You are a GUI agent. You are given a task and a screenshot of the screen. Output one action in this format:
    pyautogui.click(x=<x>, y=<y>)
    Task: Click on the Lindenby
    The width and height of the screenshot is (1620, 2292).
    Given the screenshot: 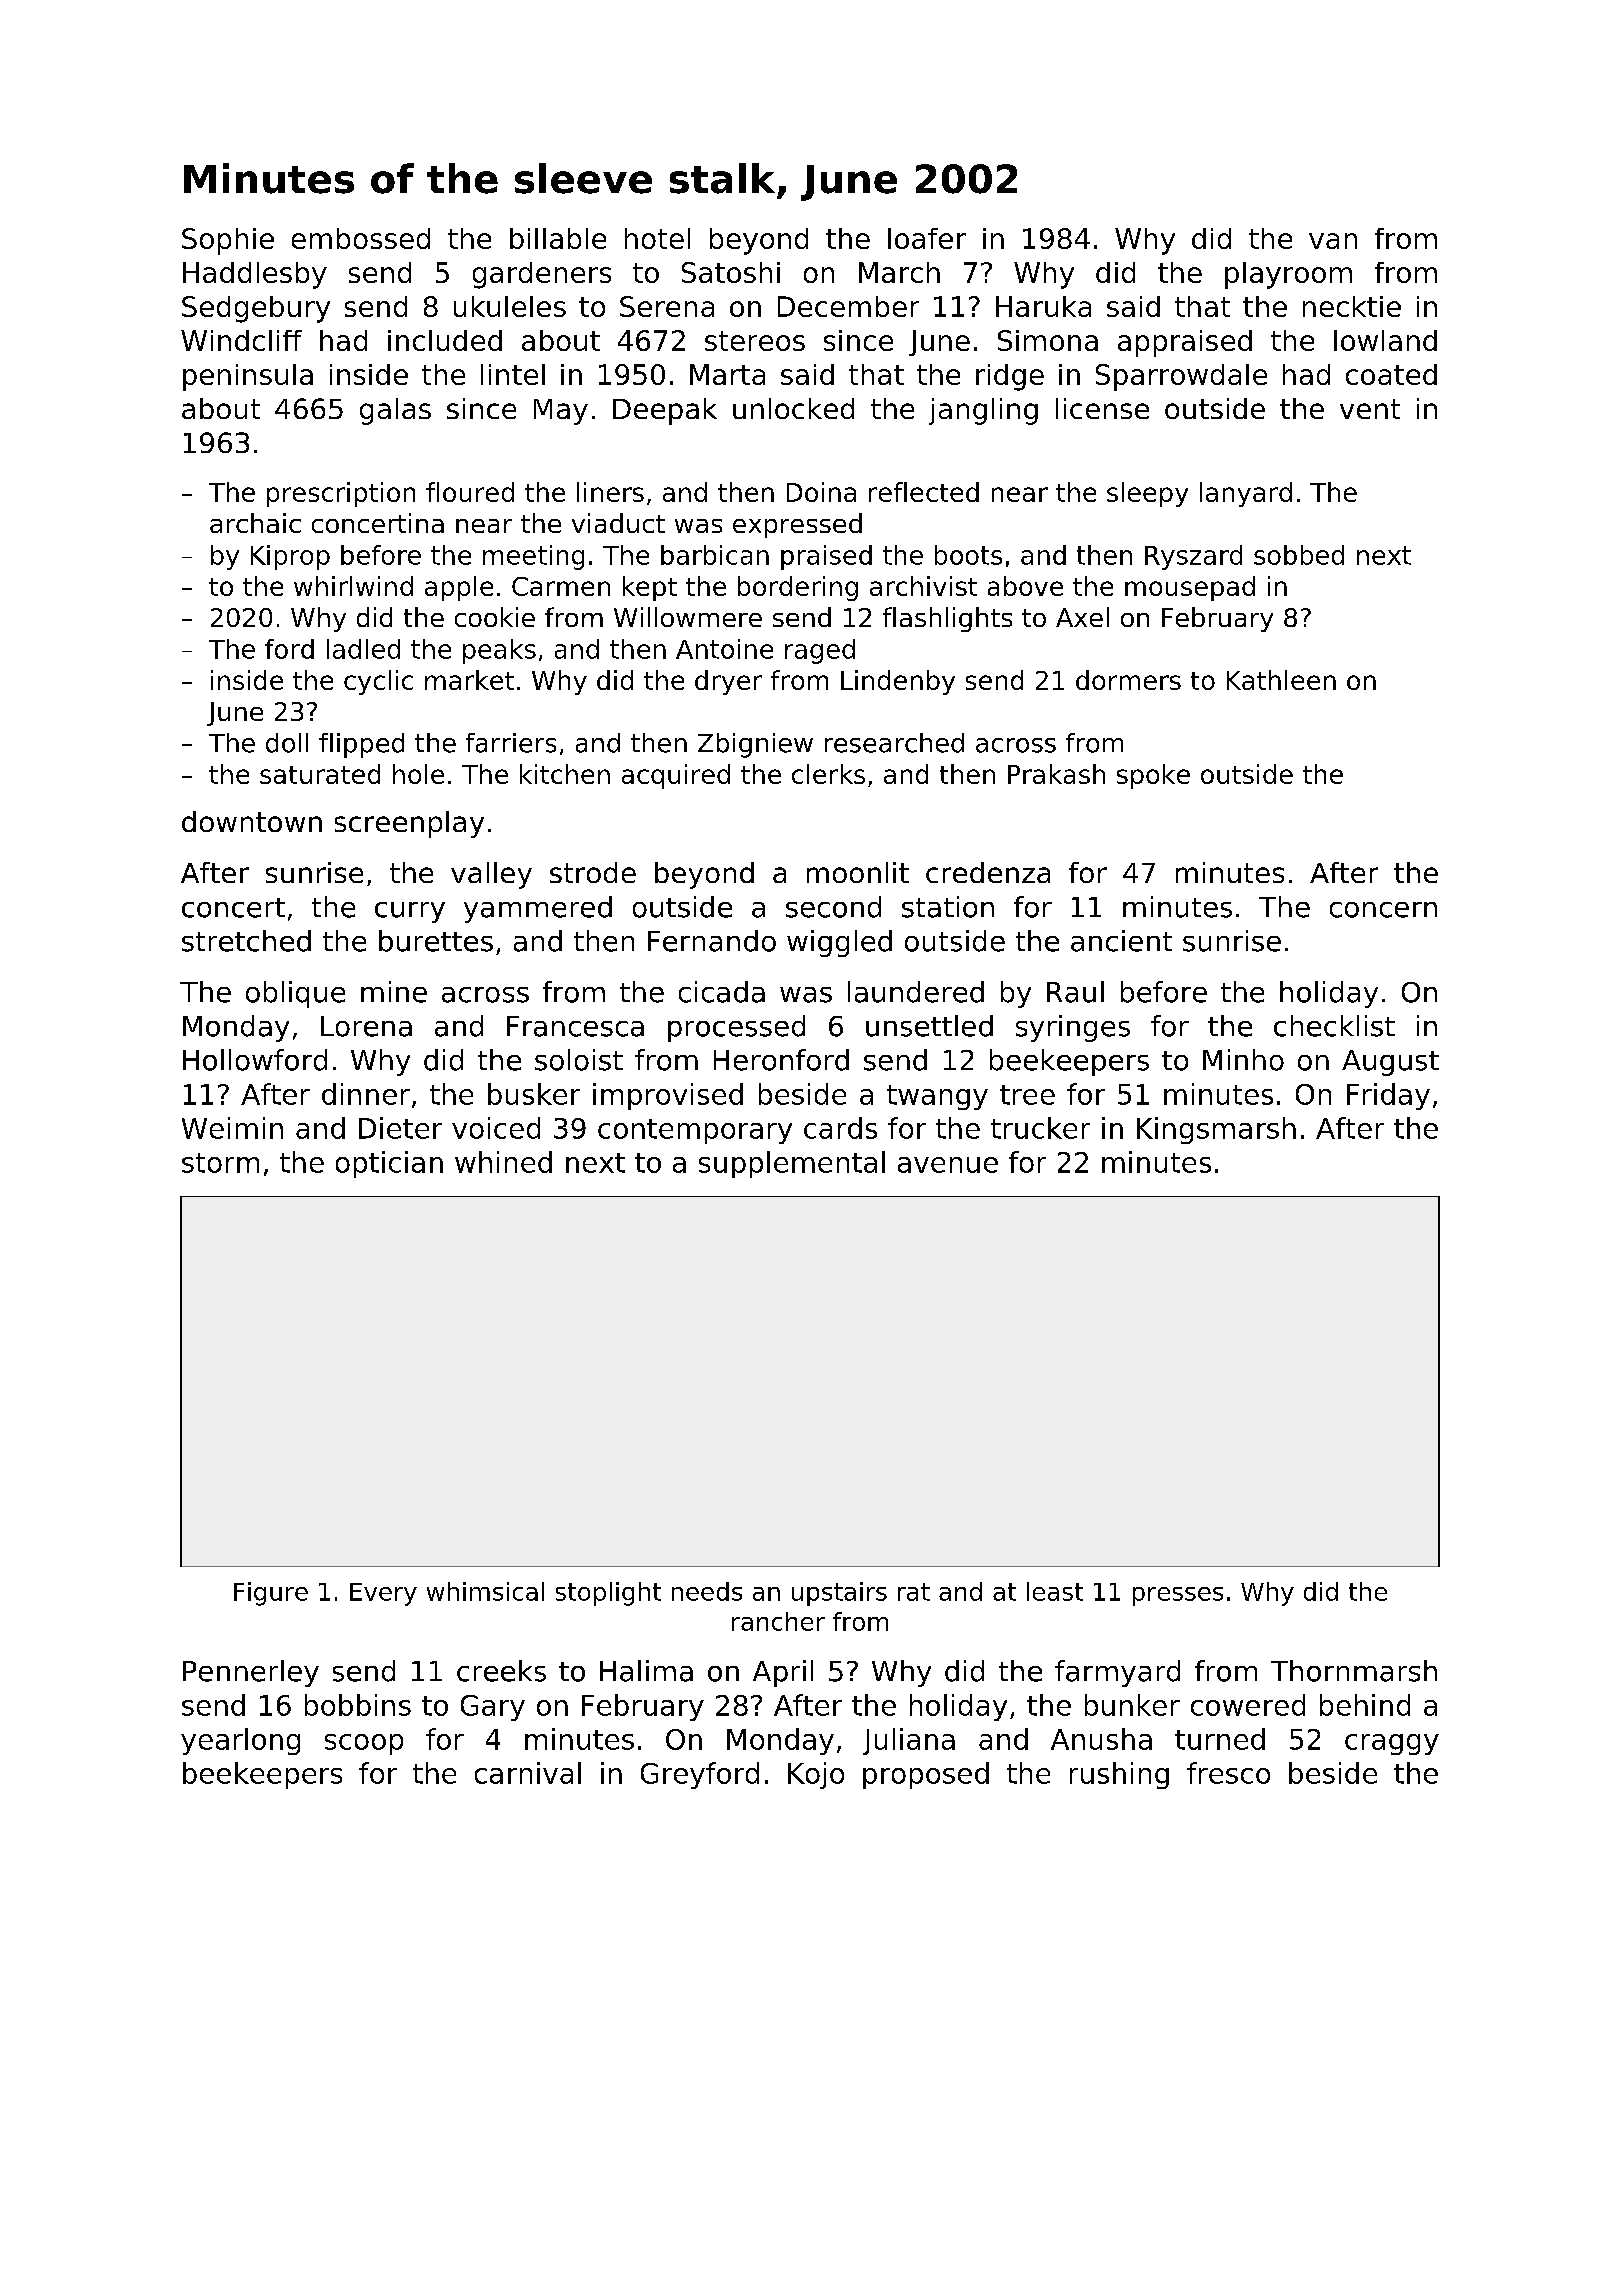 What is the action you would take?
    pyautogui.click(x=898, y=682)
